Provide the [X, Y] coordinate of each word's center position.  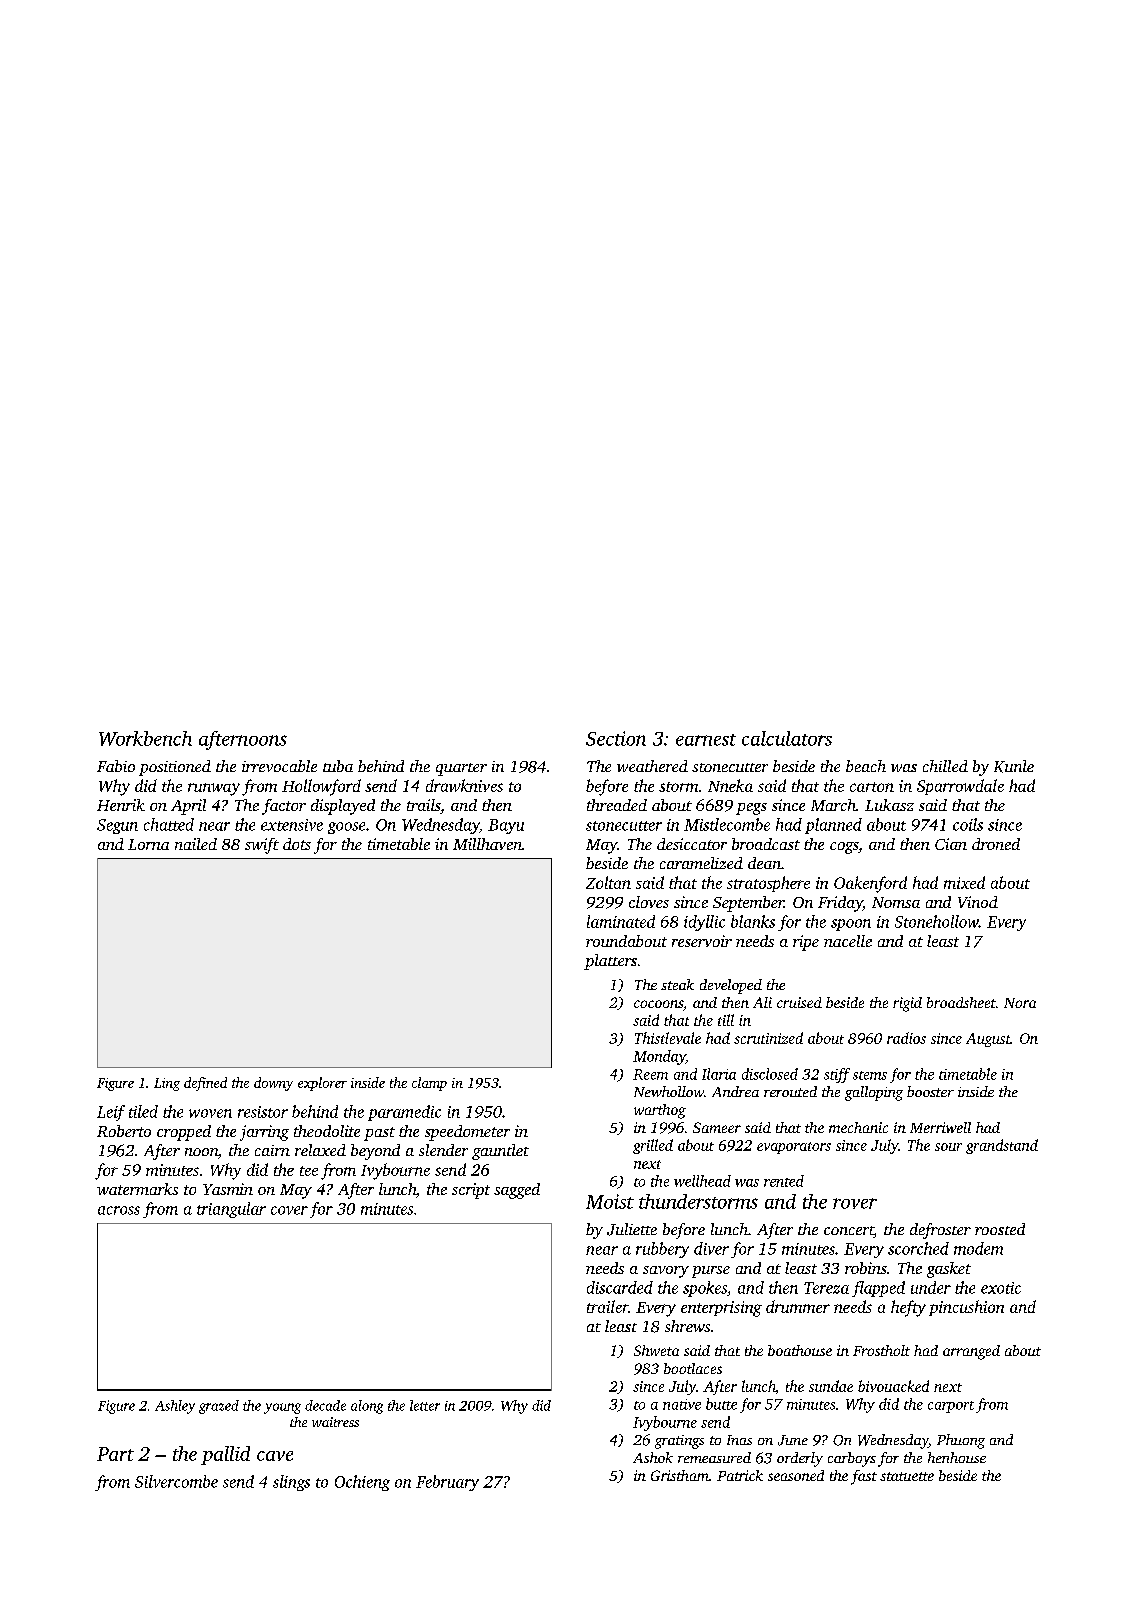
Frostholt [881, 1350]
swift [262, 846]
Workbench [145, 738]
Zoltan [608, 882]
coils [968, 824]
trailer [607, 1306]
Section [616, 738]
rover [855, 1203]
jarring [264, 1133]
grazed [219, 1407]
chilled [945, 766]
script [471, 1191]
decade [325, 1405]
